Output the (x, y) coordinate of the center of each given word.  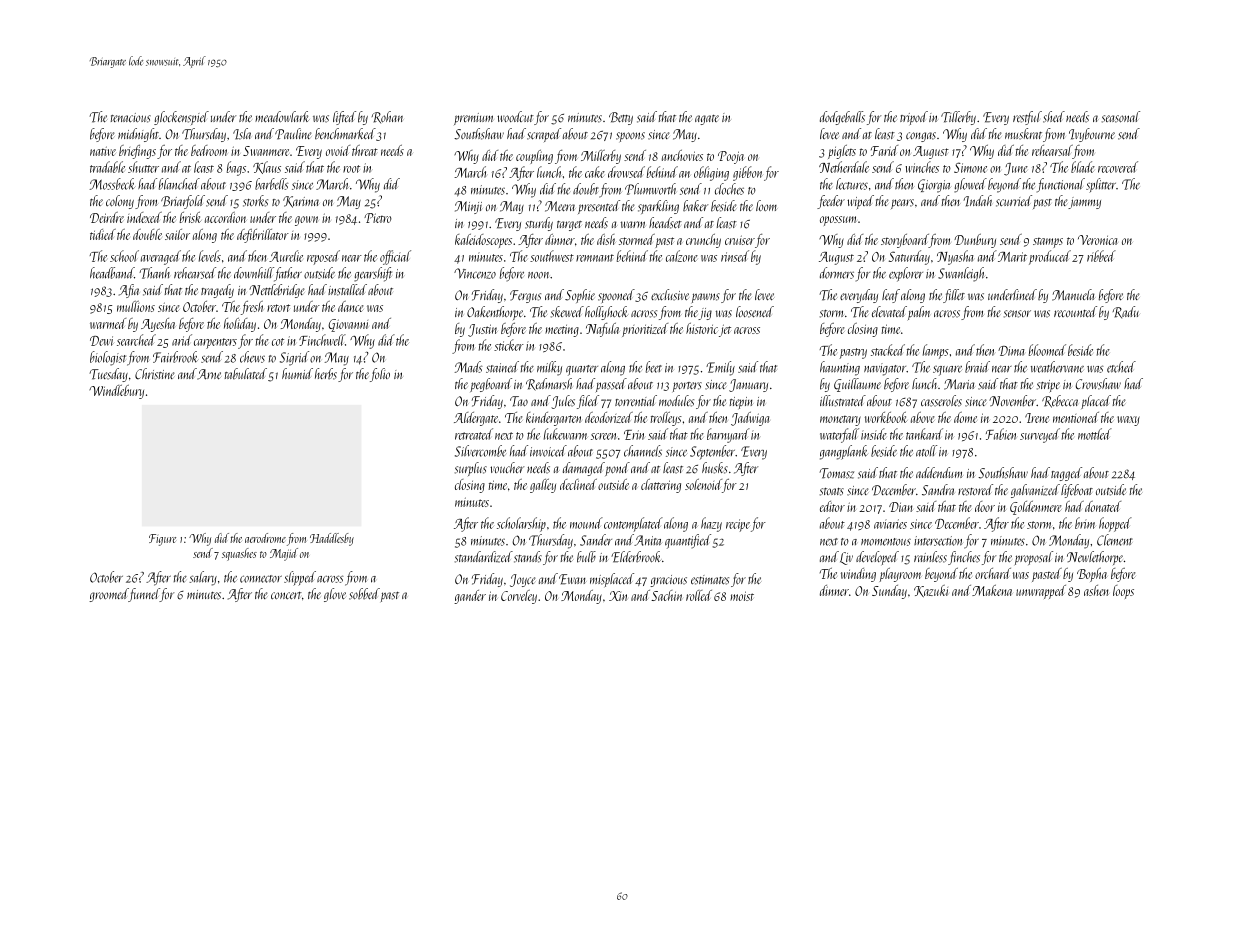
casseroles (941, 401)
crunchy (703, 241)
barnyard (728, 435)
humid (297, 373)
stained (502, 367)
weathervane (1057, 367)
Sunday (889, 592)
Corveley (519, 597)
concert (286, 595)
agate (707, 120)
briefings (137, 152)
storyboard (905, 241)
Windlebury (116, 392)
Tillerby (958, 118)
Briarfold (183, 202)
